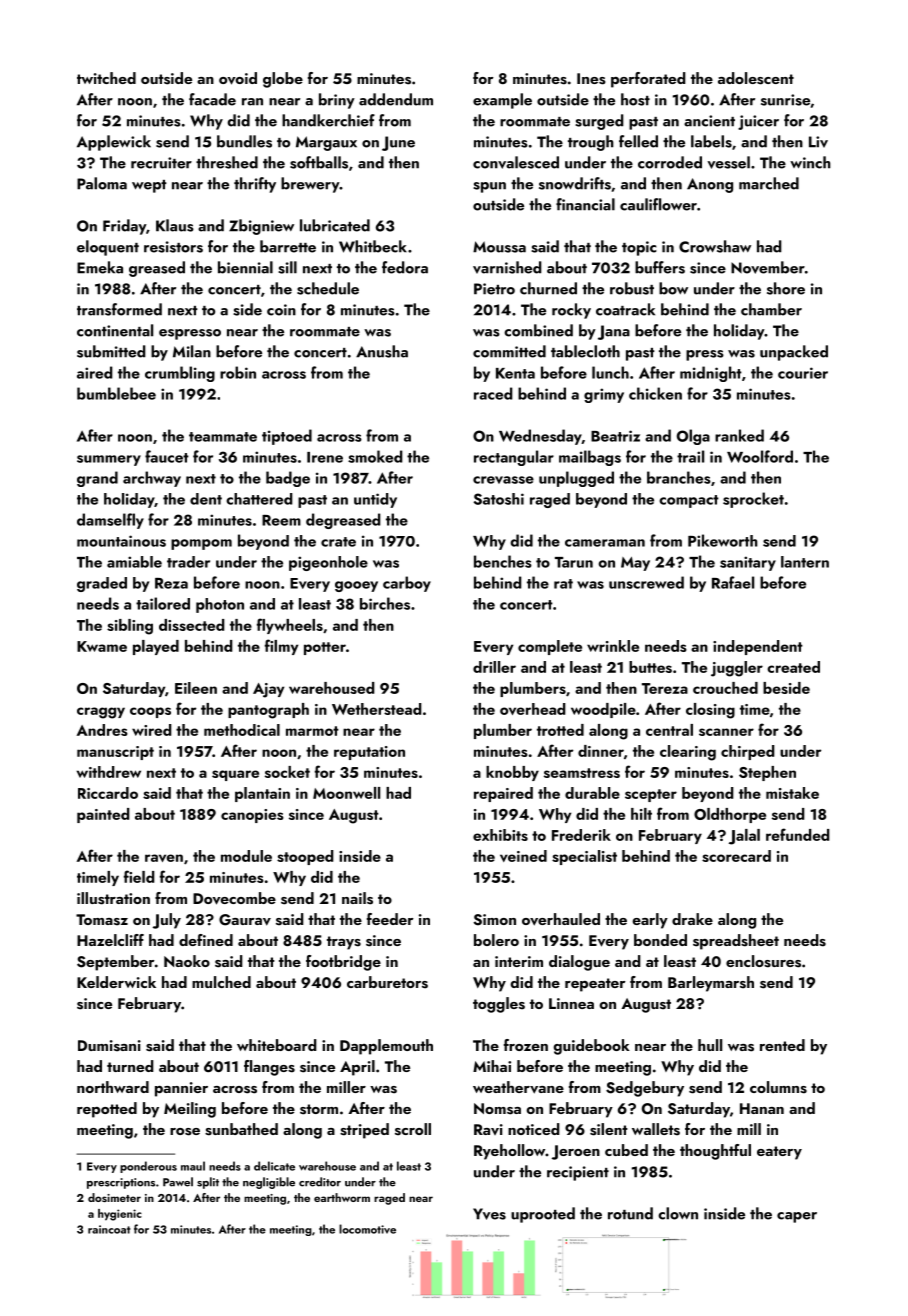  Describe the element at coordinates (173, 247) in the screenshot. I see `resistors` at that location.
